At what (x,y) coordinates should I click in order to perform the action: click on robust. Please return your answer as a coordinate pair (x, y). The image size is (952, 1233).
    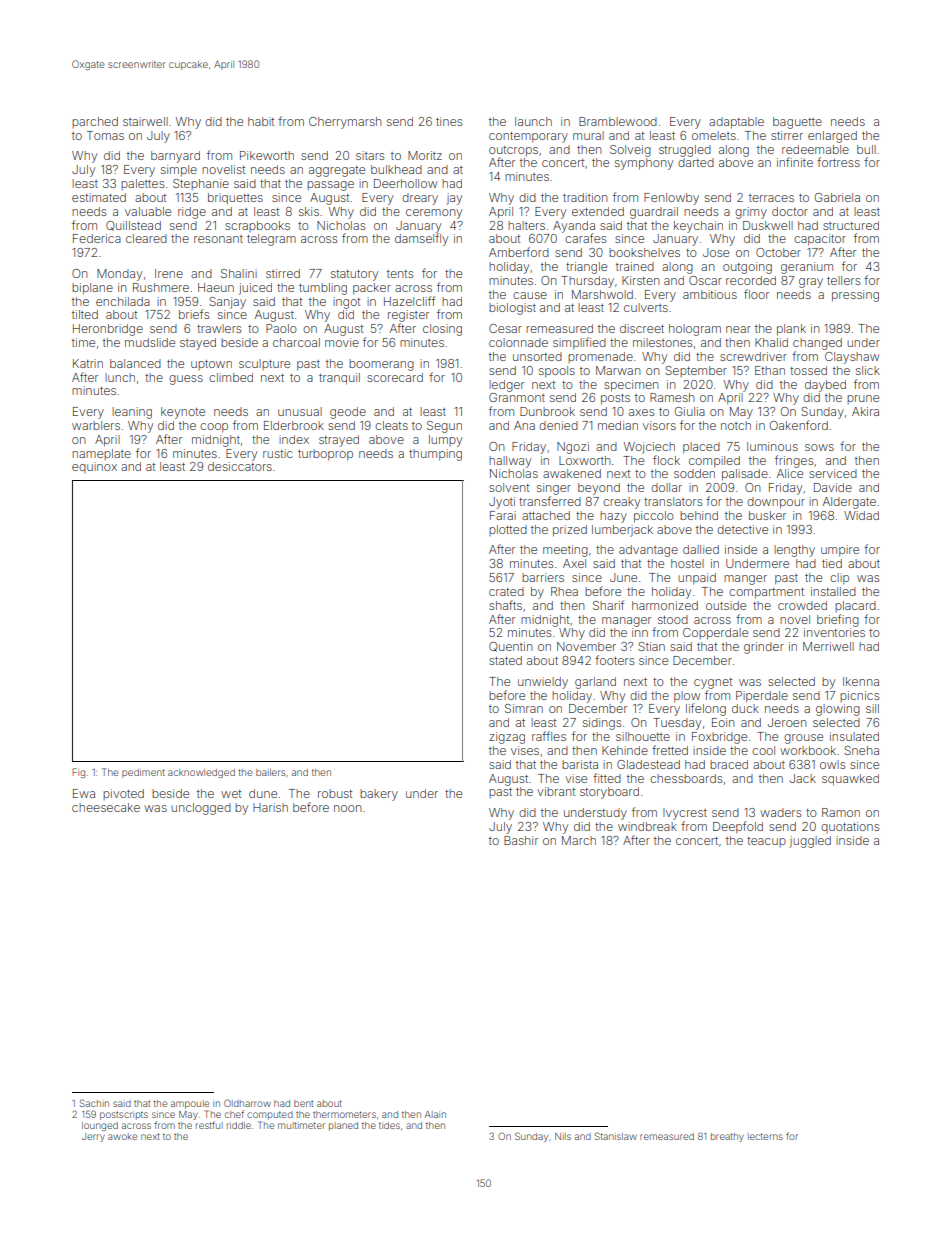
    Looking at the image, I should click on (335, 793).
